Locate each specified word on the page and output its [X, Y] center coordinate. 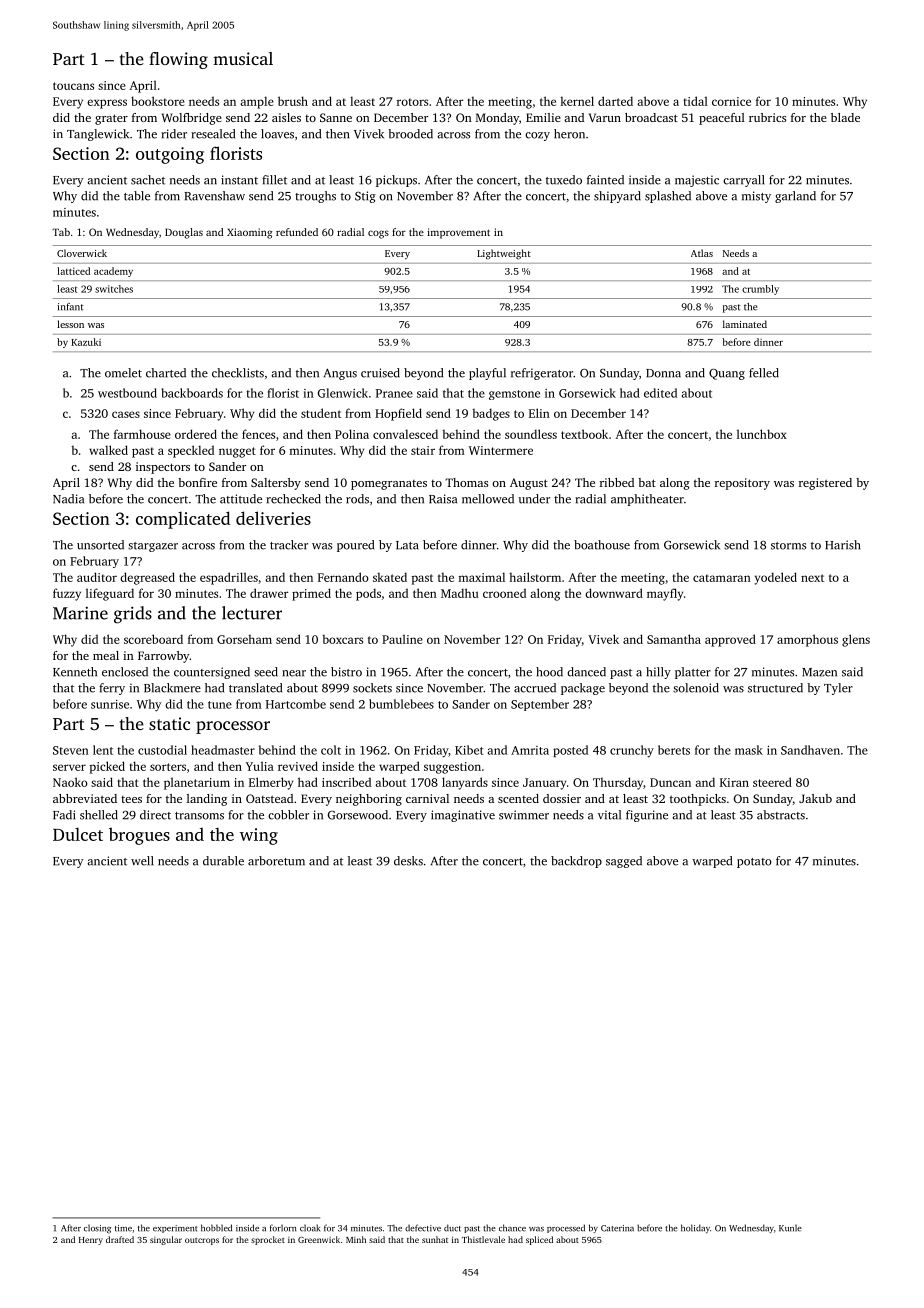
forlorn [283, 1228]
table [137, 196]
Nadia [68, 499]
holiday [695, 1229]
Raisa [443, 499]
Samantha [674, 639]
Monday [497, 119]
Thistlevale [483, 1239]
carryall [743, 181]
